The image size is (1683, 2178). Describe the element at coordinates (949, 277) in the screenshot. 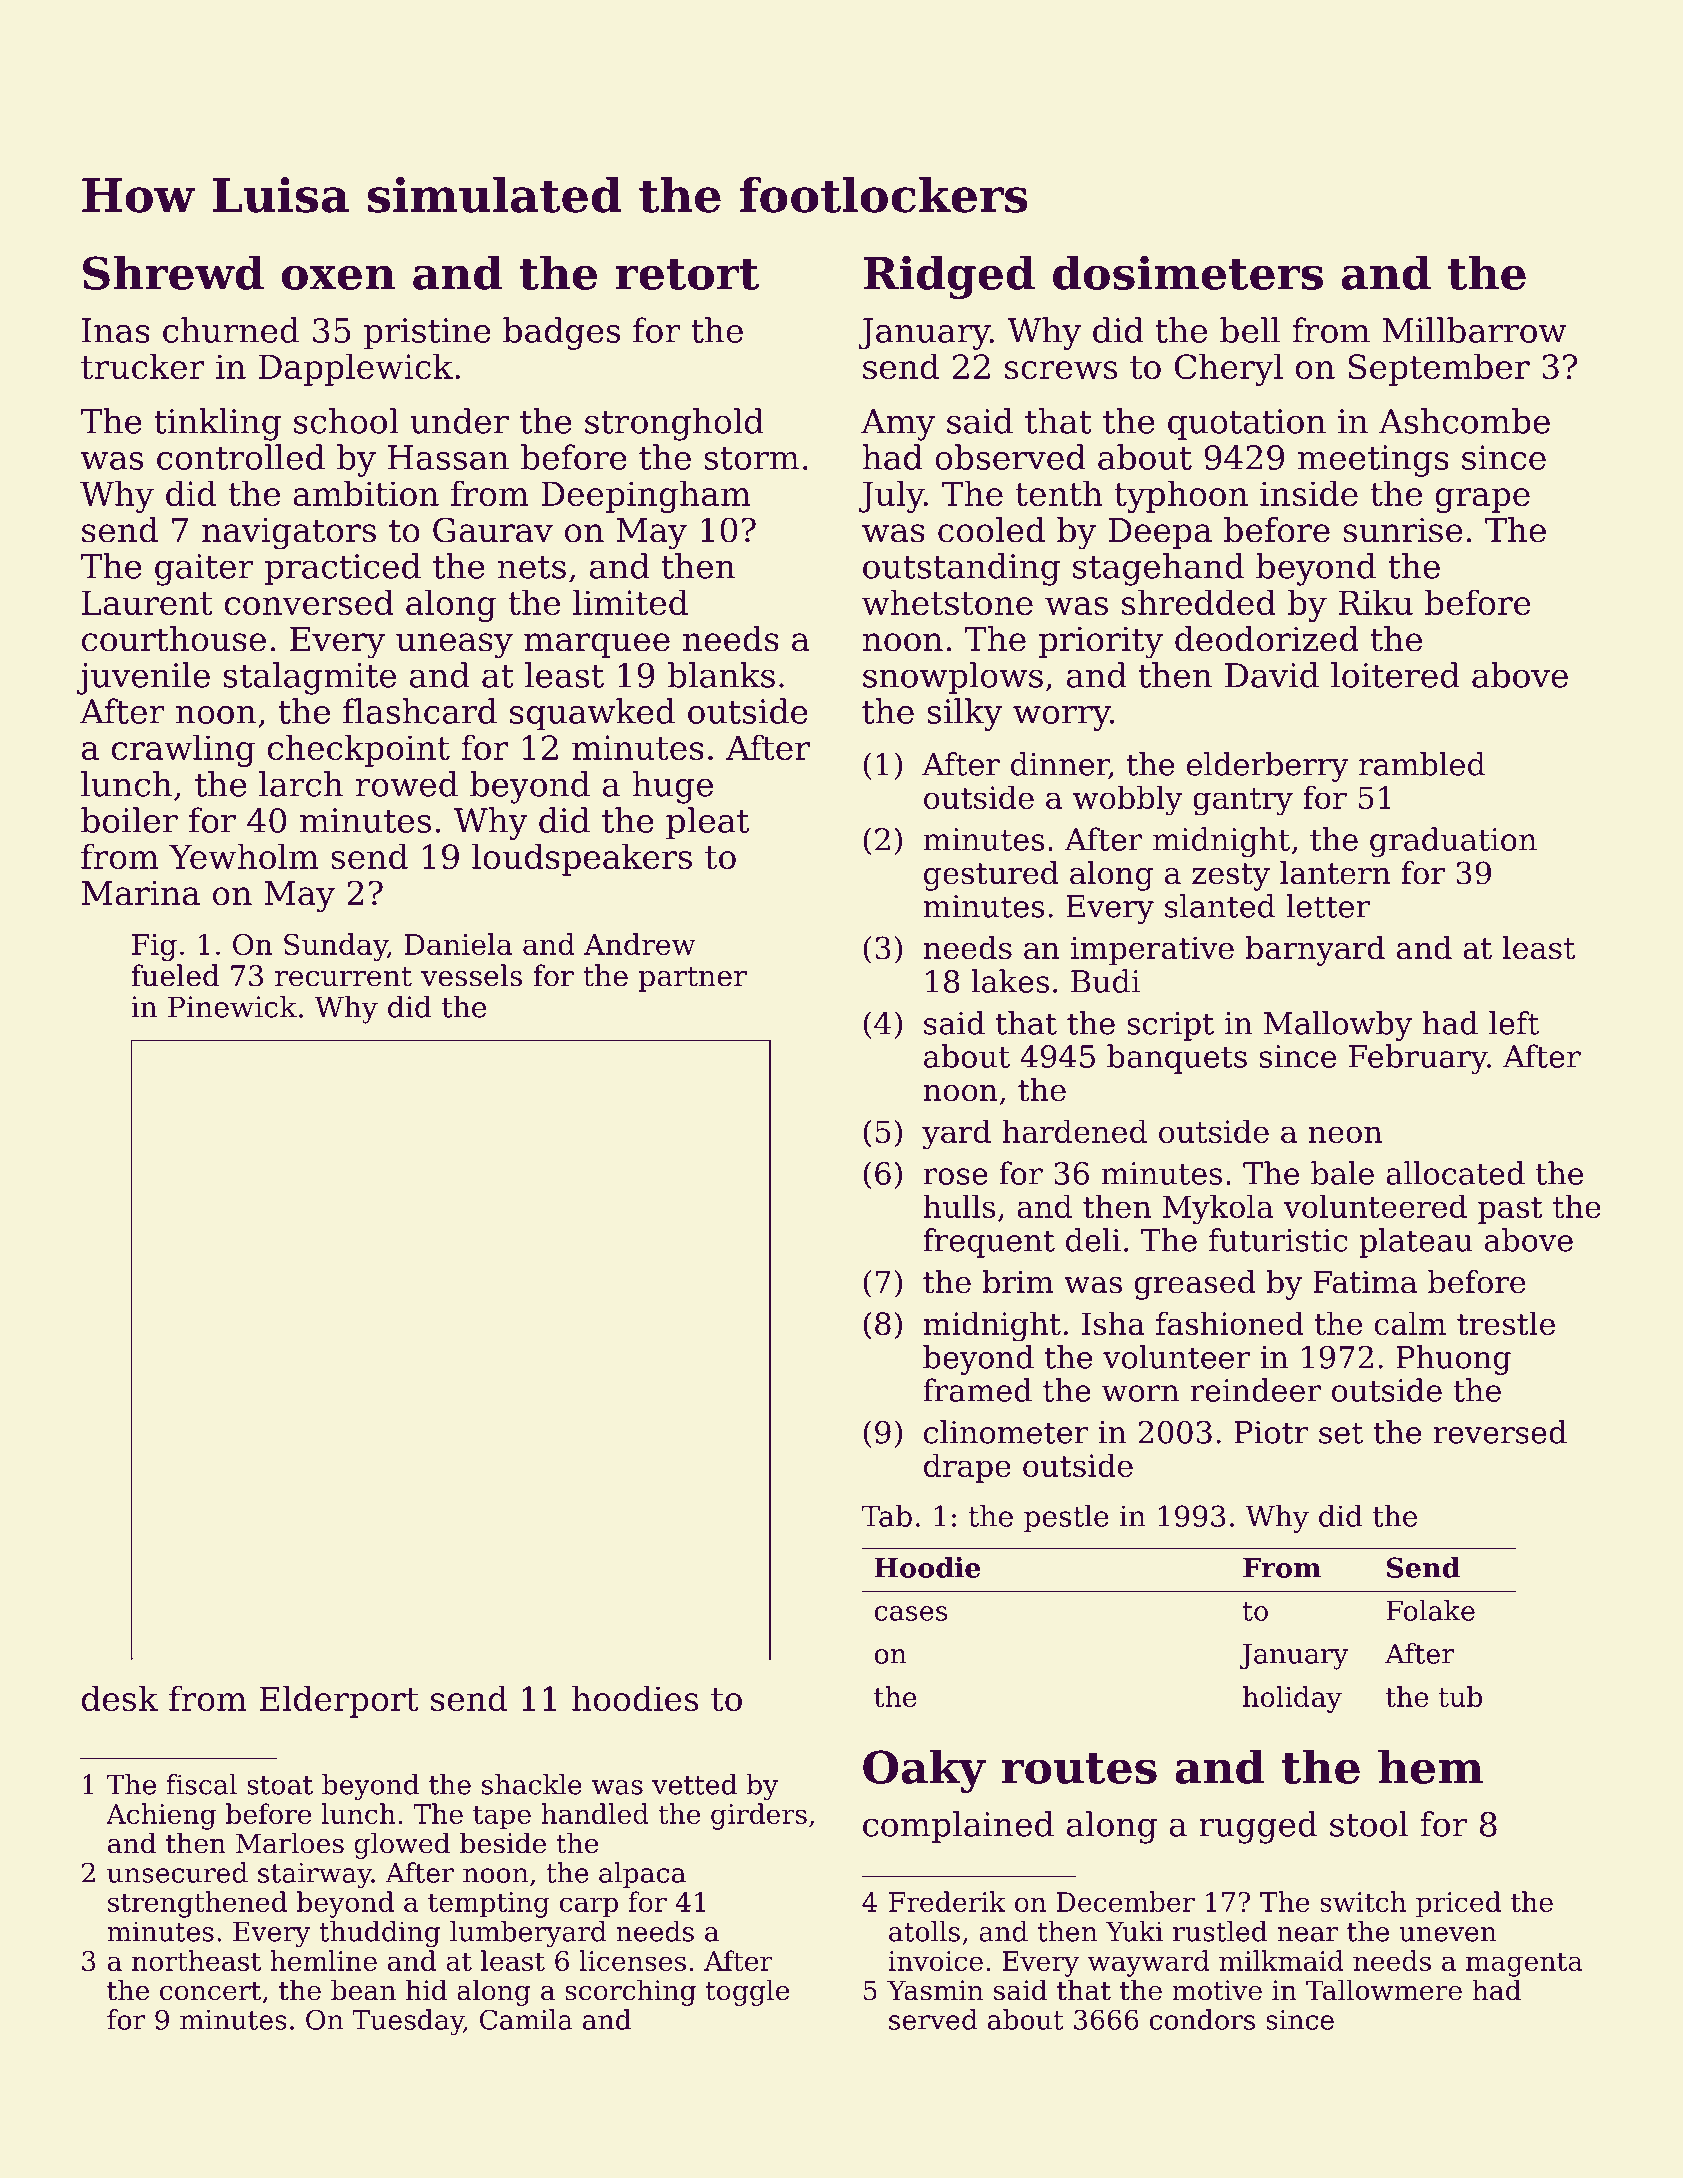

I see `Ridged` at that location.
